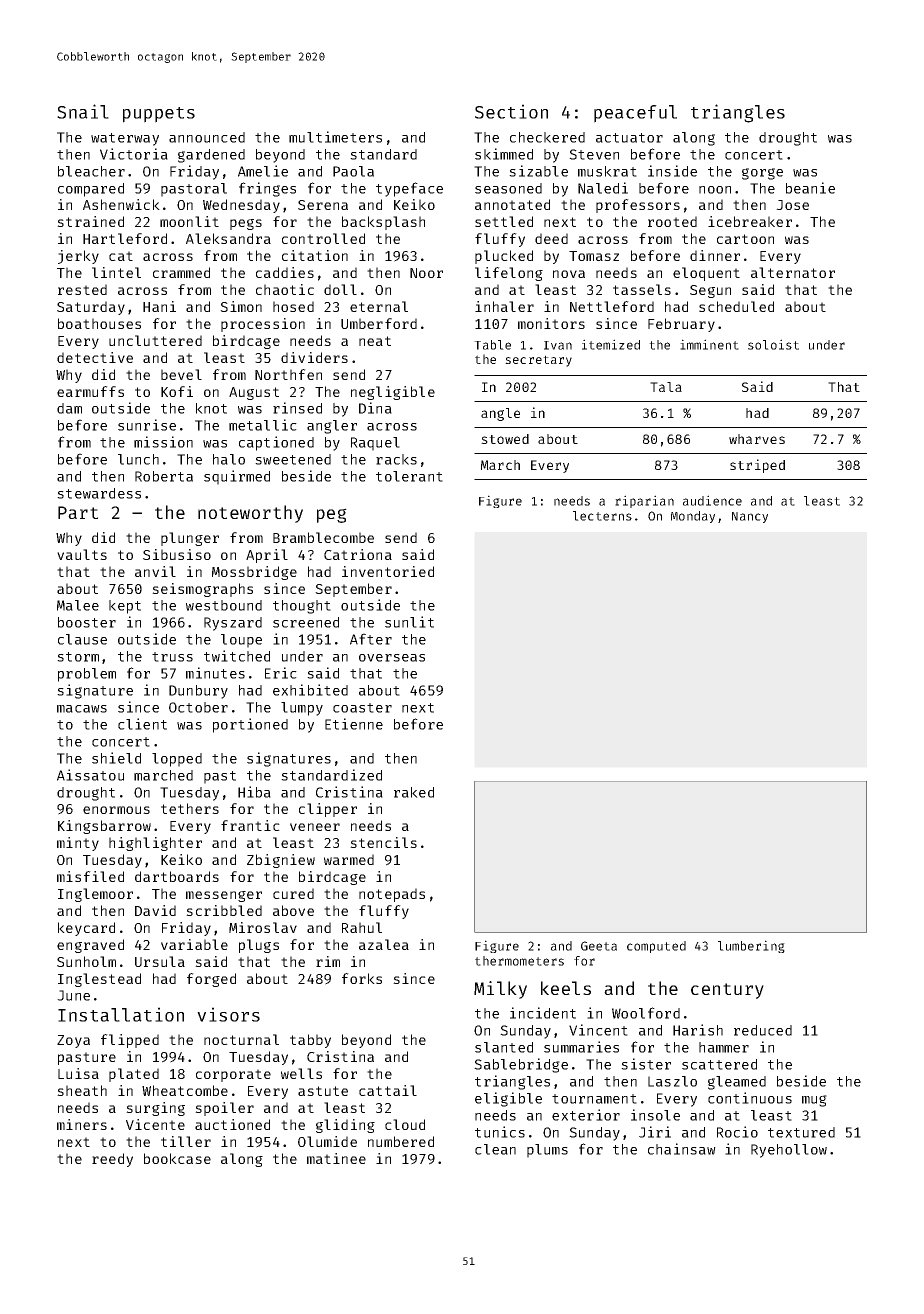 The height and width of the screenshot is (1314, 924). I want to click on lecterns, so click(602, 516).
